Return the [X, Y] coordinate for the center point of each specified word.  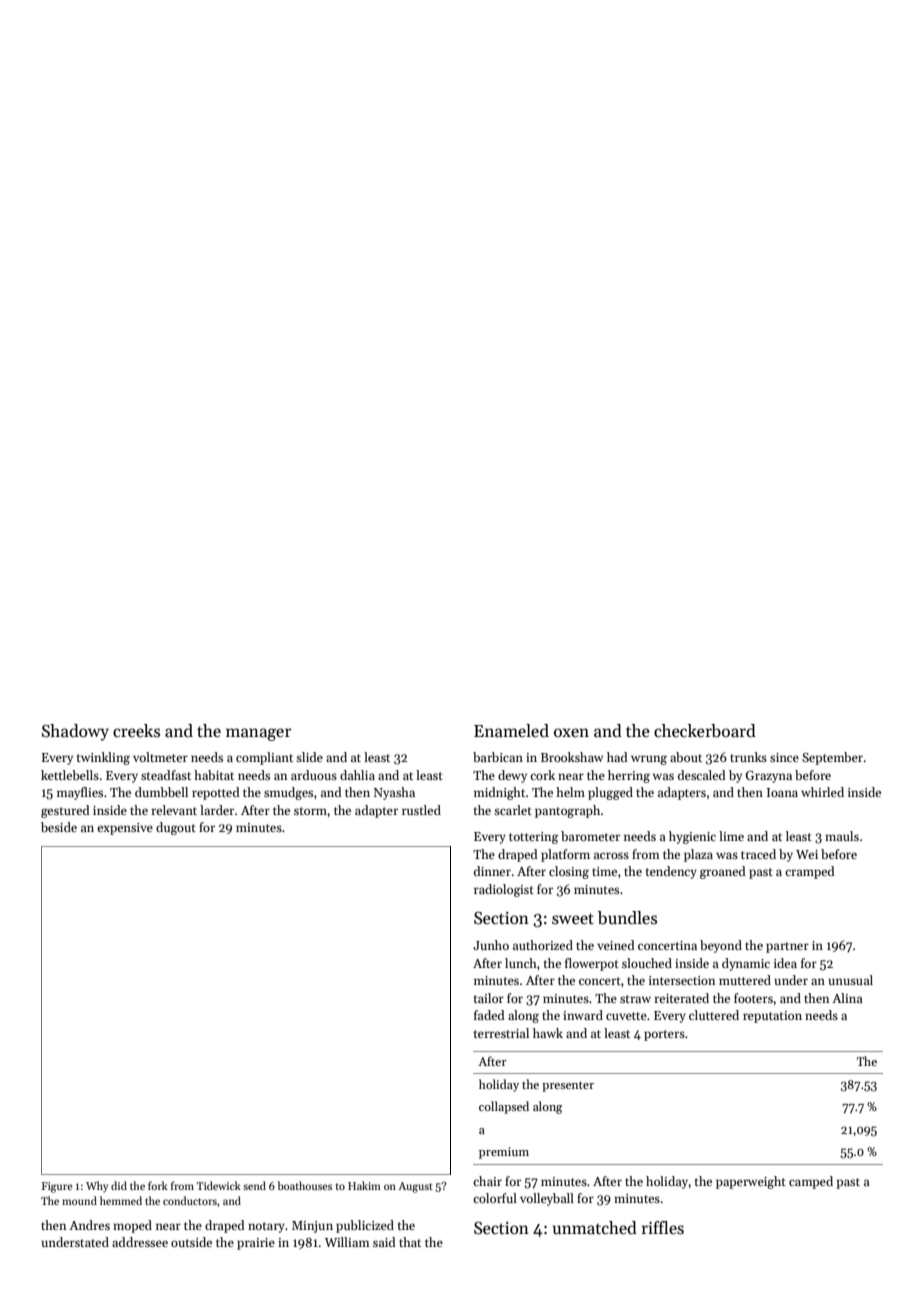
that [410, 1242]
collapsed [504, 1107]
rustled [421, 810]
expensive [125, 829]
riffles [663, 1228]
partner [787, 947]
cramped [810, 872]
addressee [140, 1242]
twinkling [103, 758]
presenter [568, 1086]
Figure [57, 1187]
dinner [492, 871]
